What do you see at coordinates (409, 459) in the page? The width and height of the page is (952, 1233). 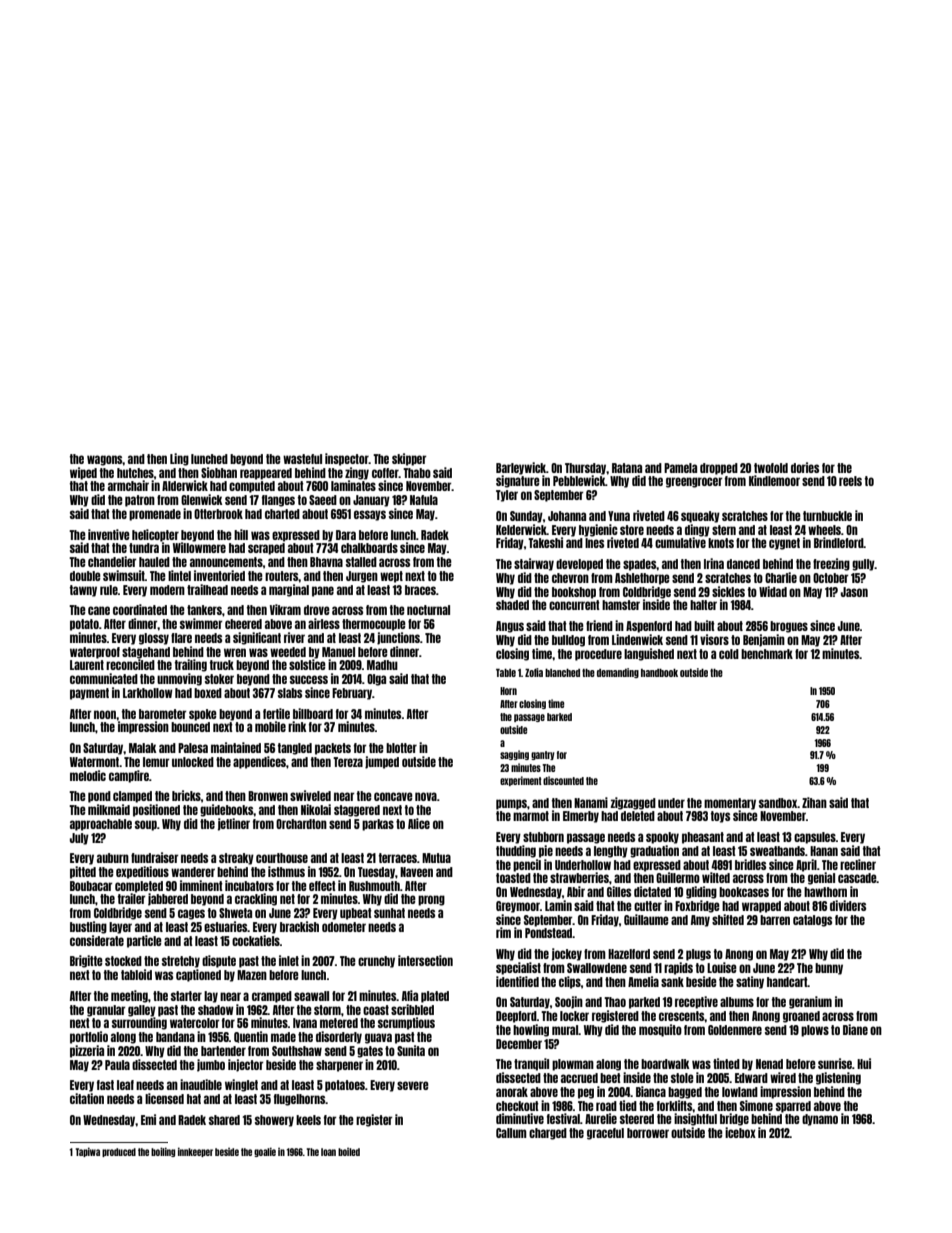 I see `skipper` at bounding box center [409, 459].
